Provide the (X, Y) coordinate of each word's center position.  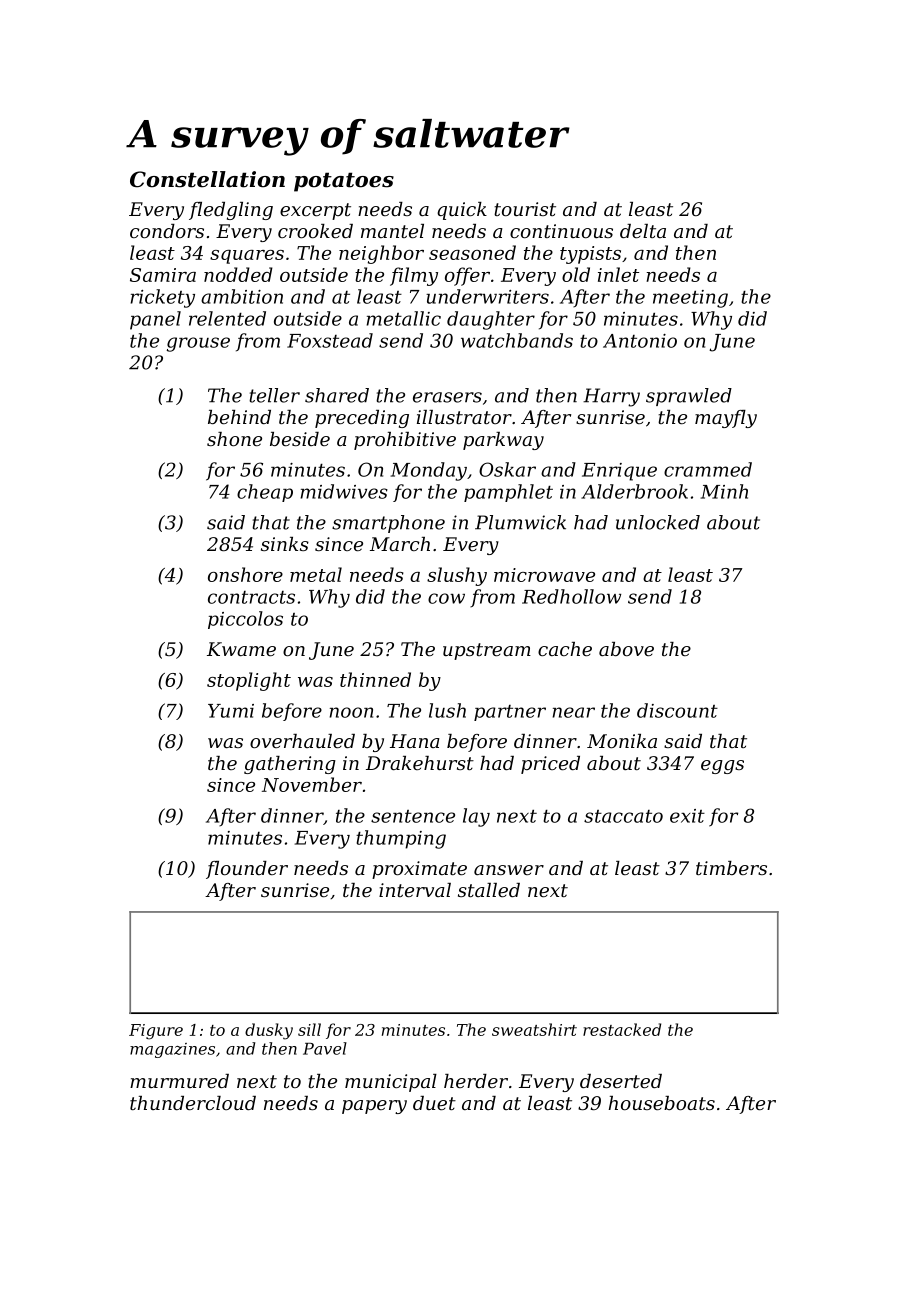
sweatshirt (534, 1029)
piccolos (245, 620)
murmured (179, 1081)
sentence (413, 816)
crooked (315, 231)
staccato (623, 816)
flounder (247, 870)
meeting (690, 299)
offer (467, 276)
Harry (611, 397)
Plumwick (520, 522)
